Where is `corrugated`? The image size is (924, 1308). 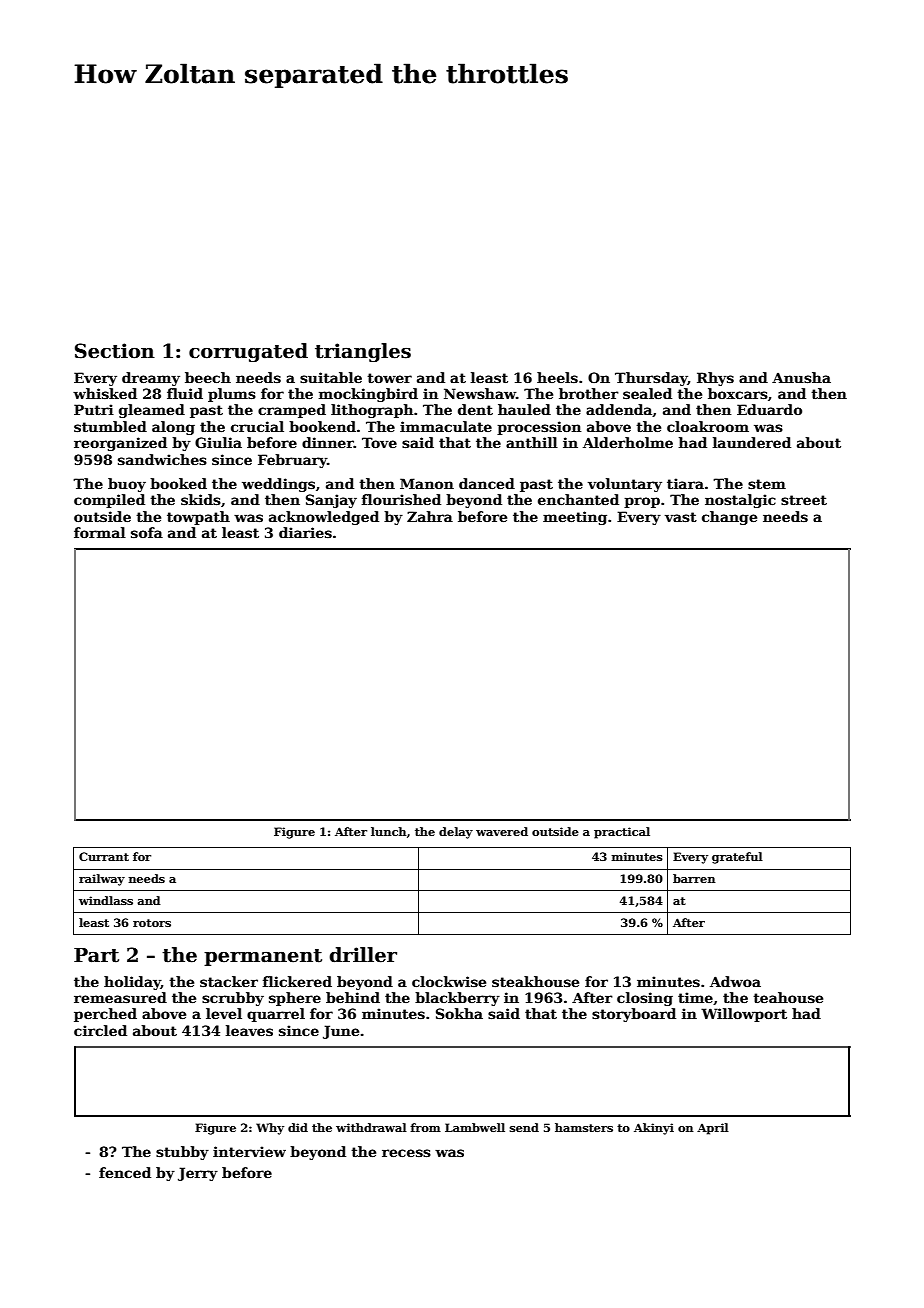
corrugated is located at coordinates (248, 352).
